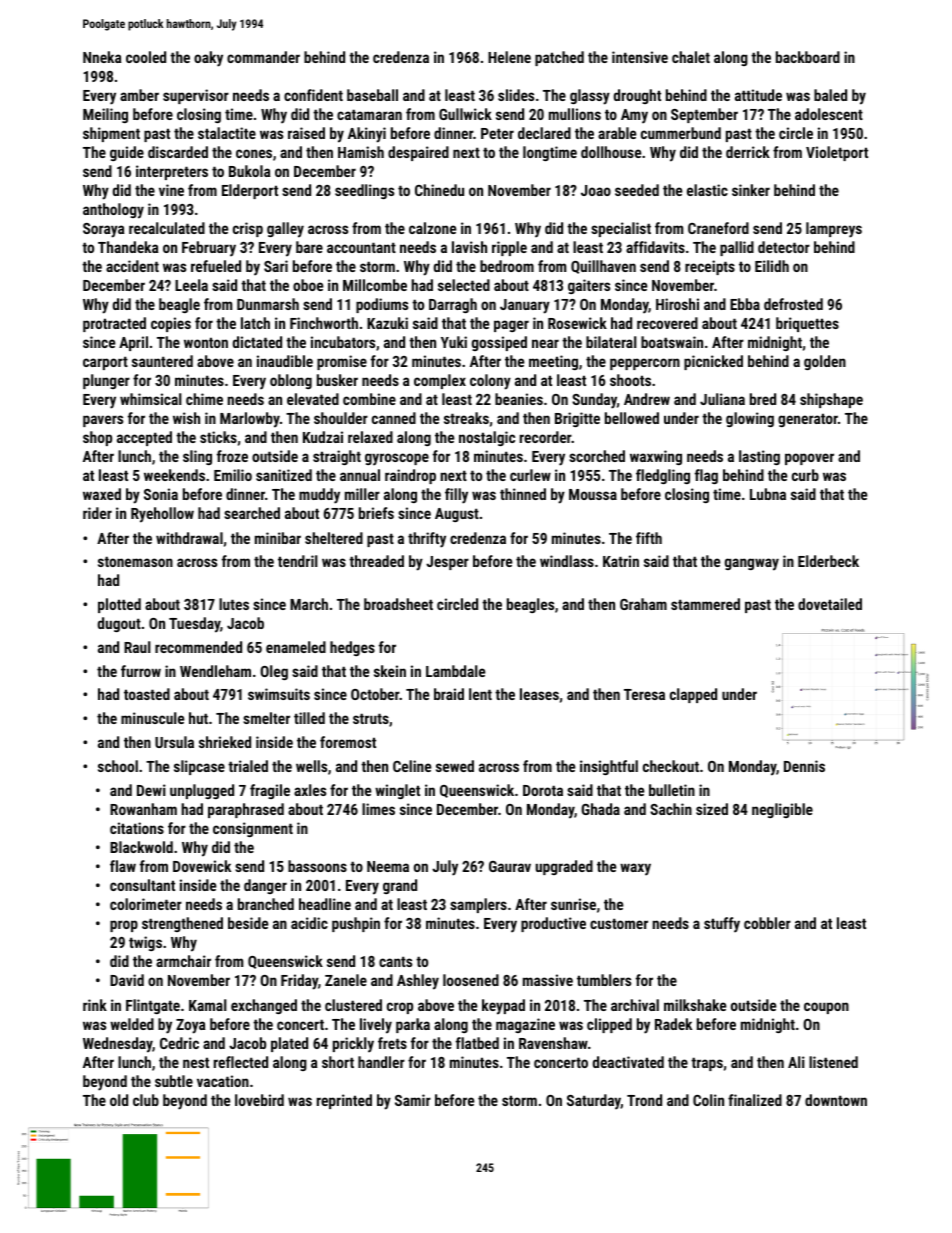  Describe the element at coordinates (750, 419) in the image. I see `glowing` at that location.
